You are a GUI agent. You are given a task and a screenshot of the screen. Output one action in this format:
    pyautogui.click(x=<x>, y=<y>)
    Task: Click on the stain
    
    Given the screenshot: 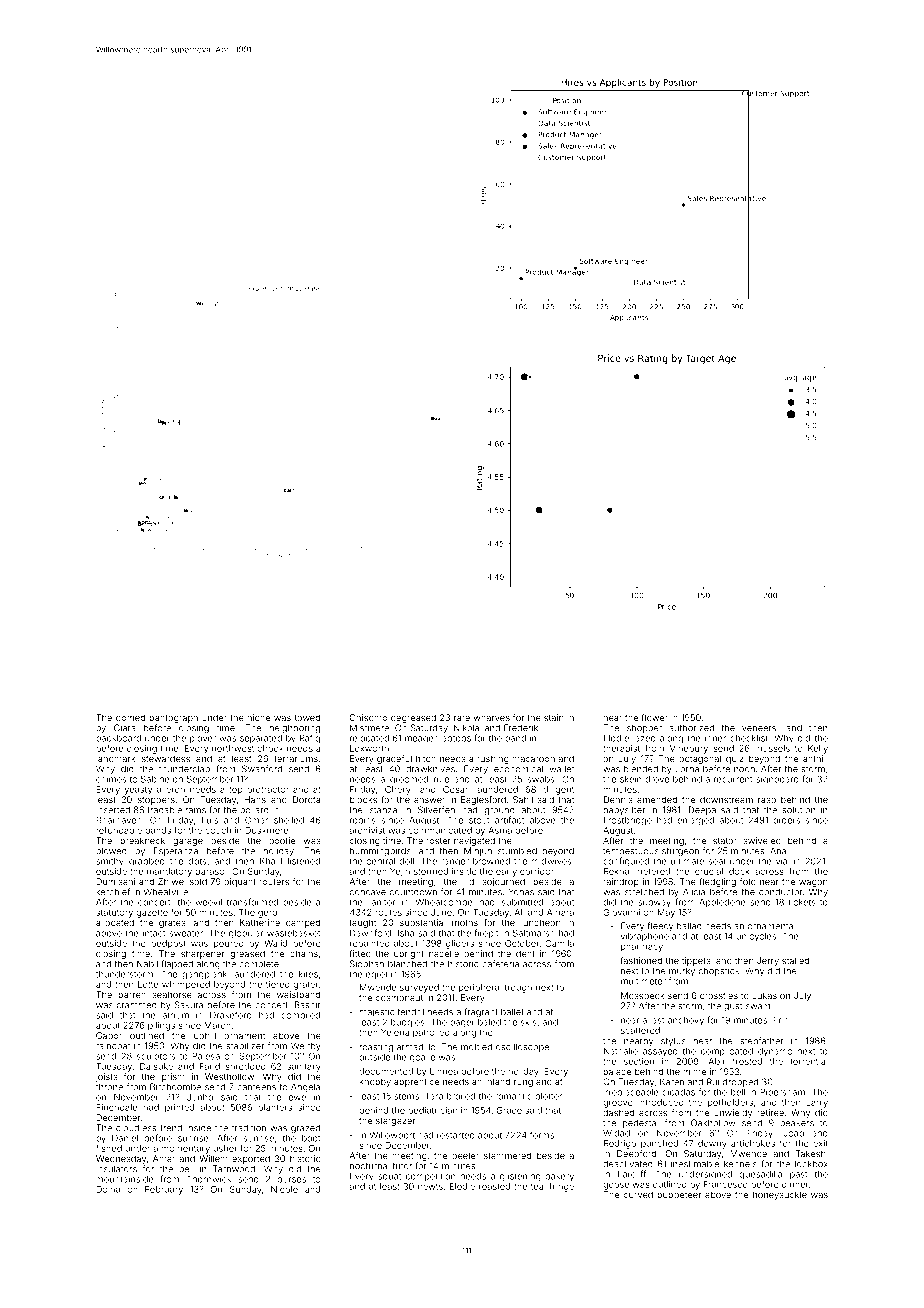 What is the action you would take?
    pyautogui.click(x=553, y=717)
